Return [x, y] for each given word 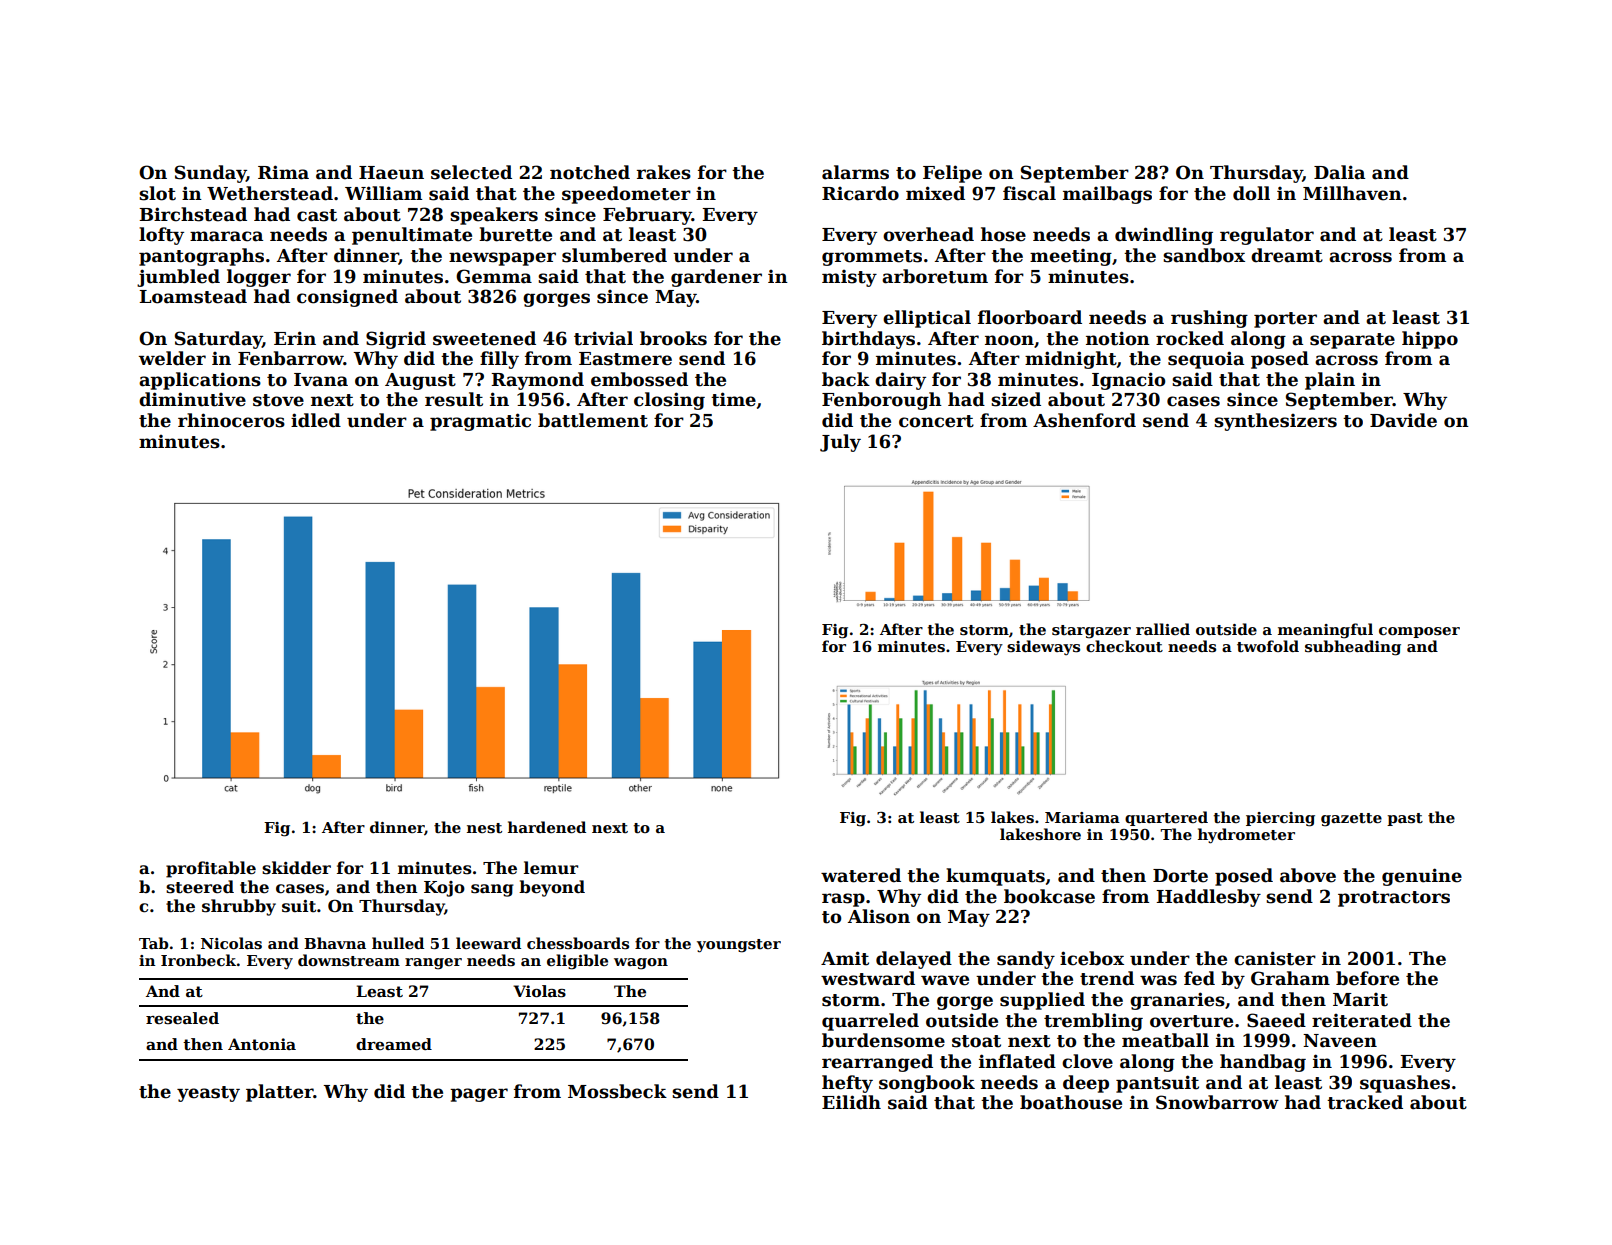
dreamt [1287, 255]
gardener [716, 278]
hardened [547, 827]
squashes [1405, 1084]
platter [280, 1093]
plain [1330, 381]
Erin [295, 338]
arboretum [935, 276]
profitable [211, 869]
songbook [927, 1084]
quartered [1166, 818]
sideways [1043, 647]
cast [317, 215]
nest [484, 828]
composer [1419, 632]
